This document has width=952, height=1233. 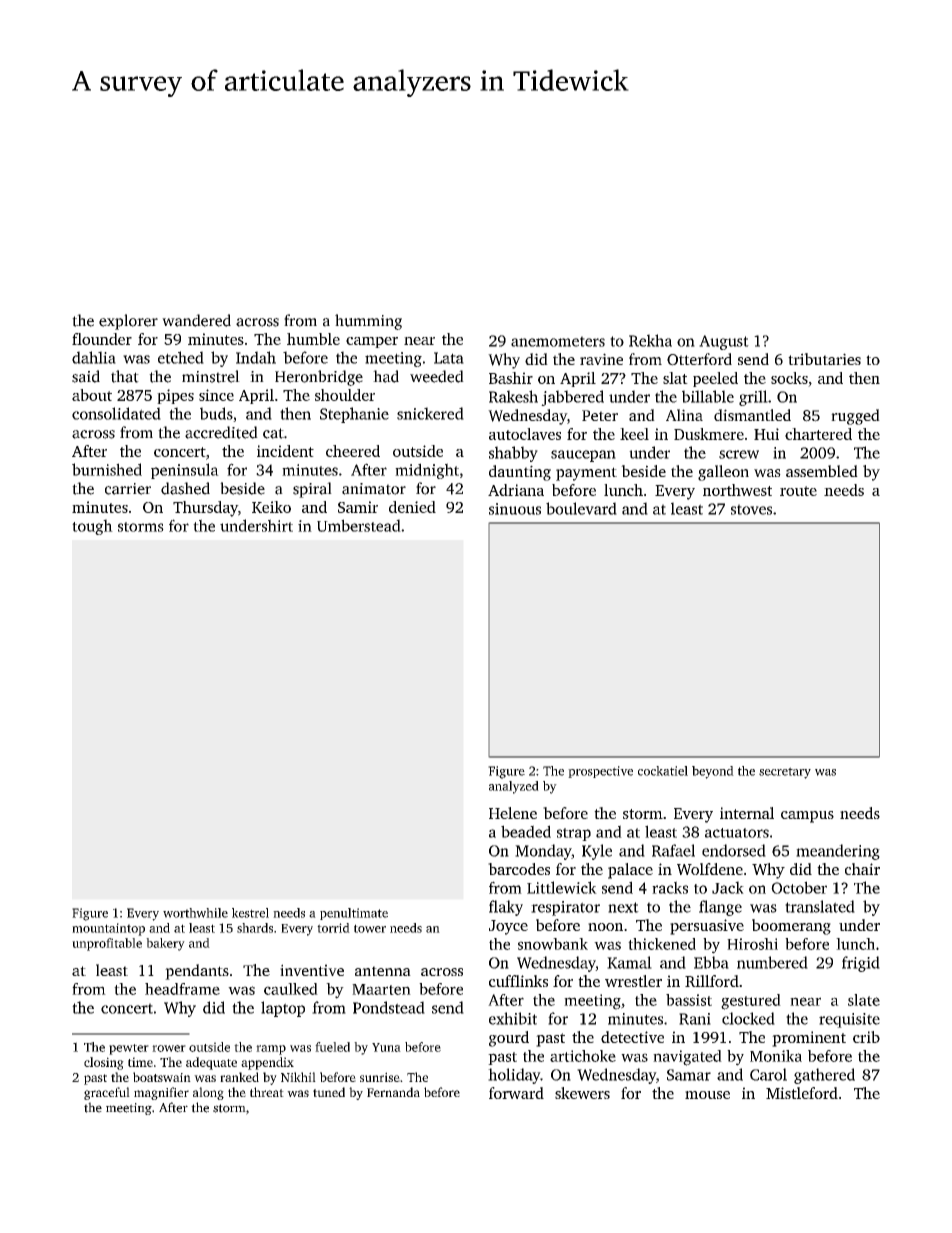 What do you see at coordinates (798, 491) in the document?
I see `route` at bounding box center [798, 491].
